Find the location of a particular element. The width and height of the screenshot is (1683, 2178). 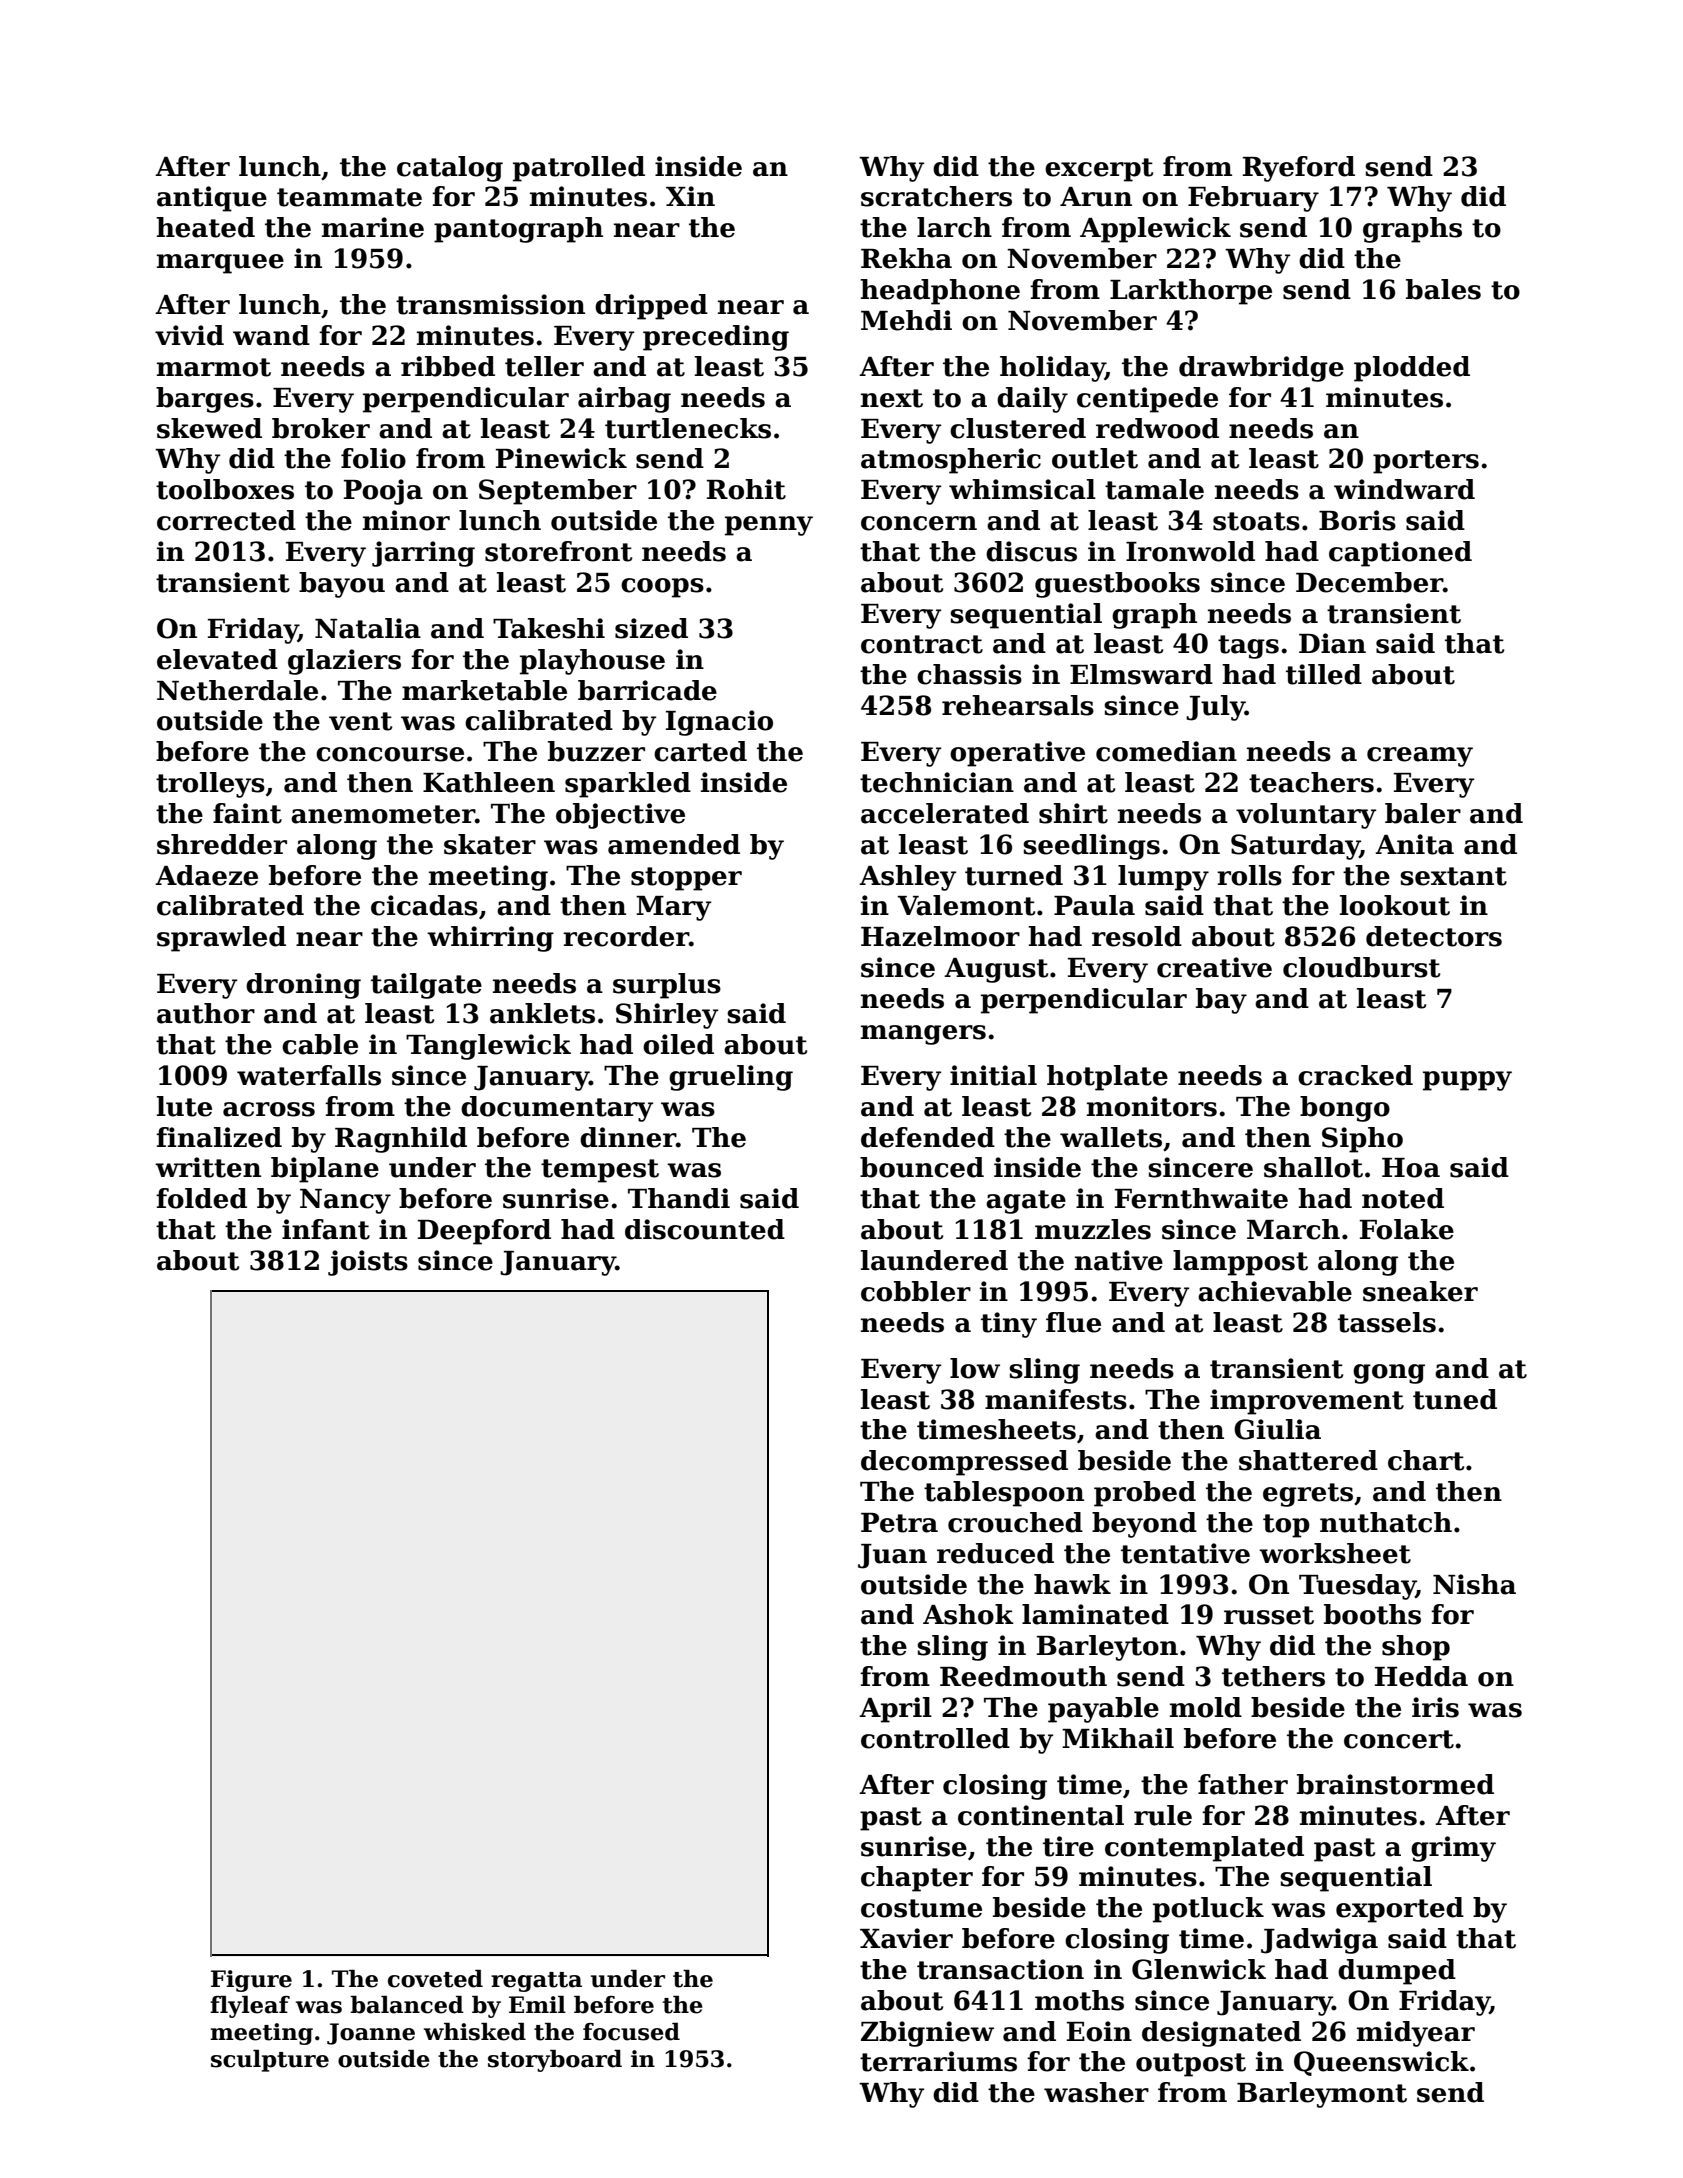

patrolled is located at coordinates (579, 169).
